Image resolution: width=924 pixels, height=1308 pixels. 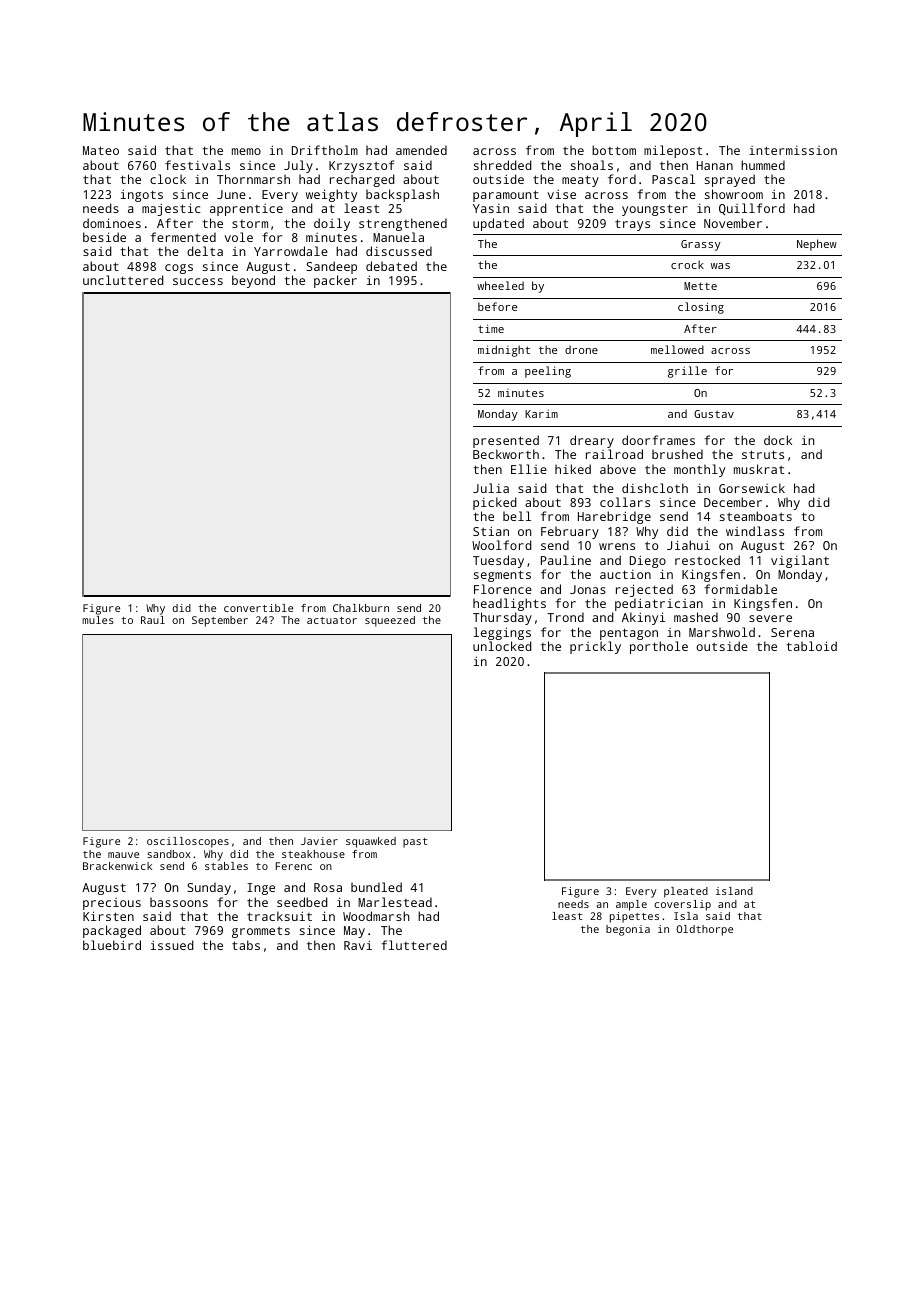 I want to click on intermission, so click(x=793, y=150).
